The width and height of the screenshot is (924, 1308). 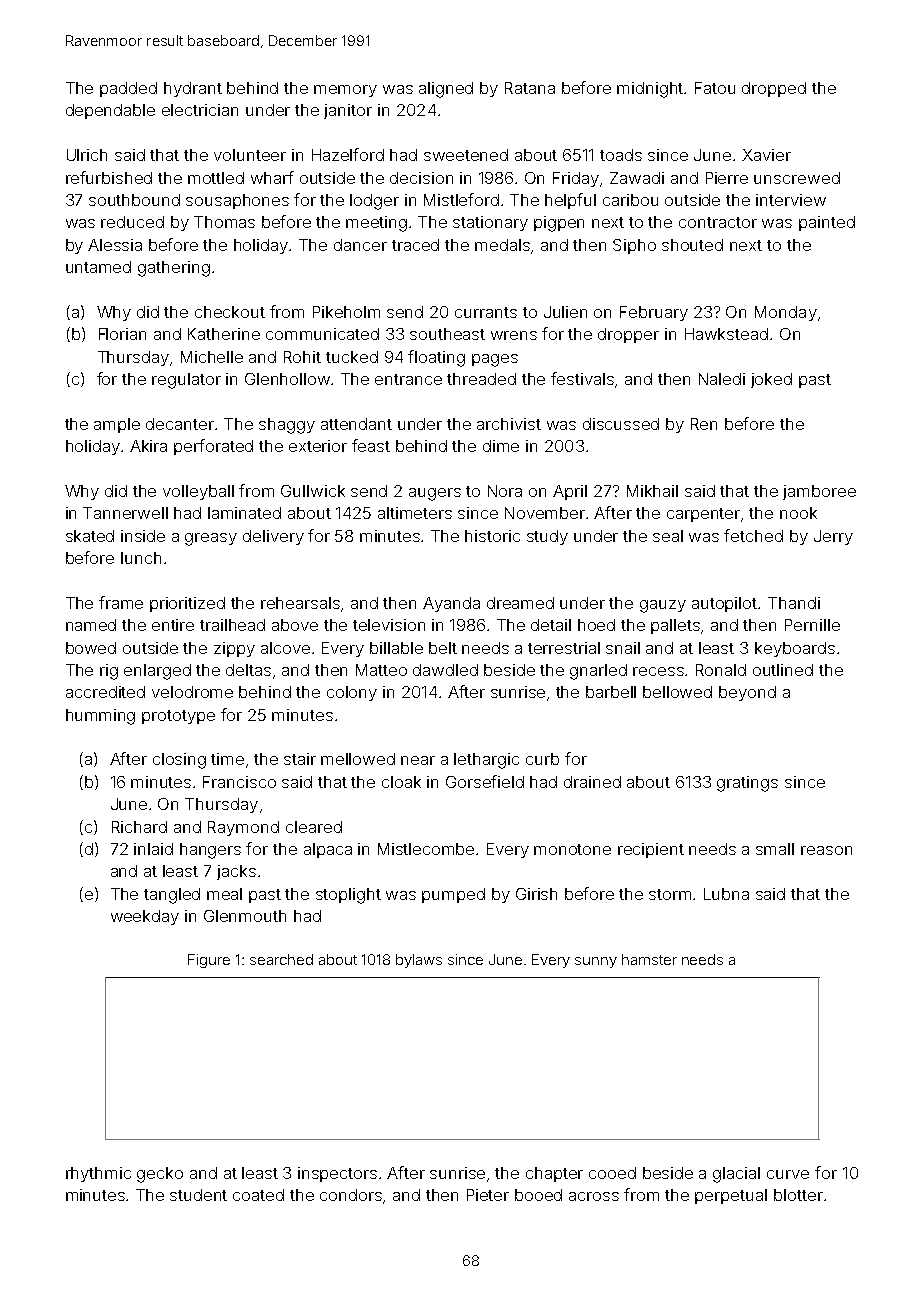 What do you see at coordinates (198, 1195) in the screenshot?
I see `student` at bounding box center [198, 1195].
